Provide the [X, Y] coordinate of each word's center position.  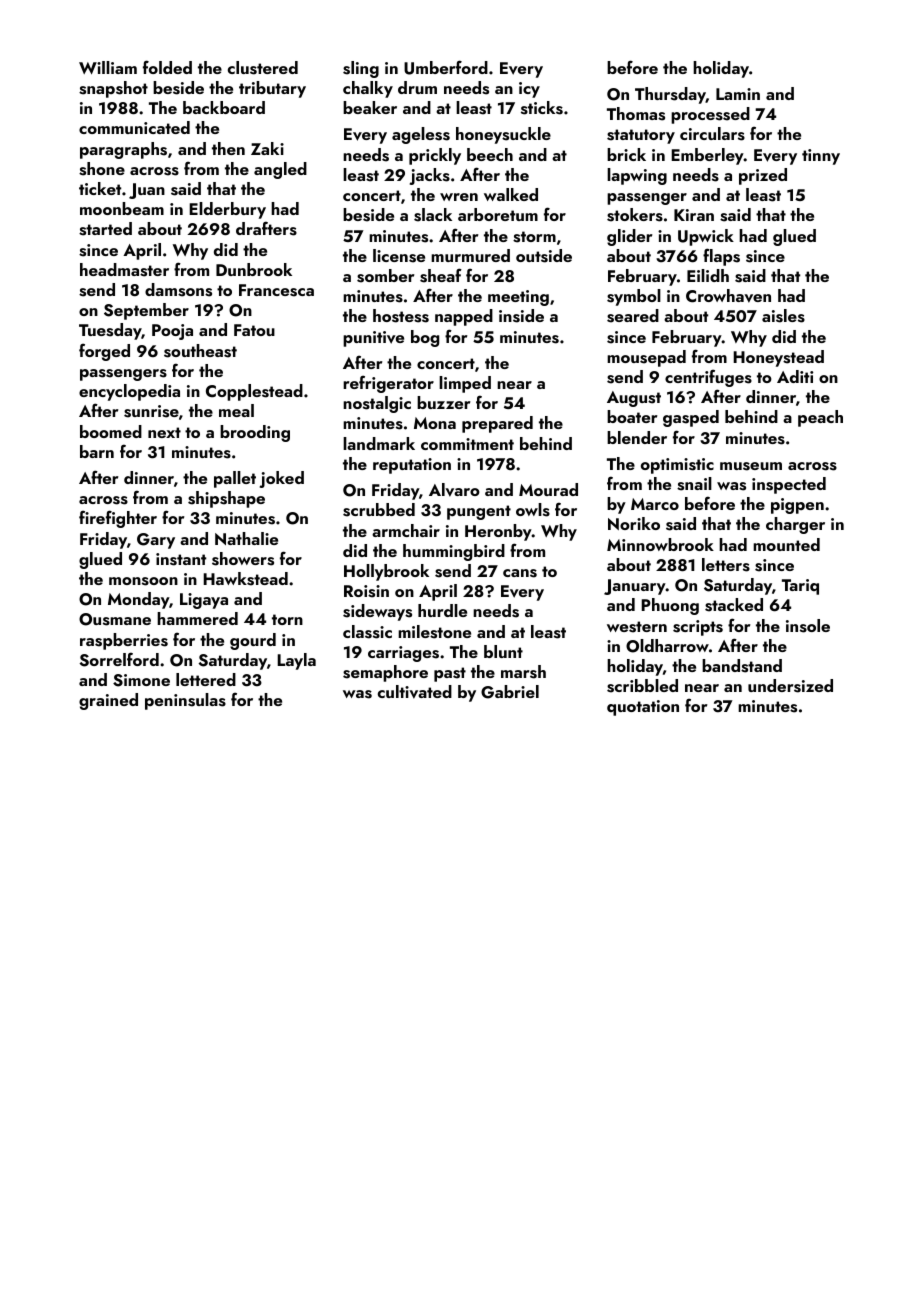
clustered [263, 68]
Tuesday [110, 331]
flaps [721, 257]
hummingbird [454, 552]
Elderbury [227, 210]
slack [433, 215]
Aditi [795, 376]
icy [529, 90]
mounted [786, 544]
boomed [111, 431]
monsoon [143, 581]
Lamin [738, 94]
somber [385, 276]
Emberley [707, 156]
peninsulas [185, 701]
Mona [435, 423]
